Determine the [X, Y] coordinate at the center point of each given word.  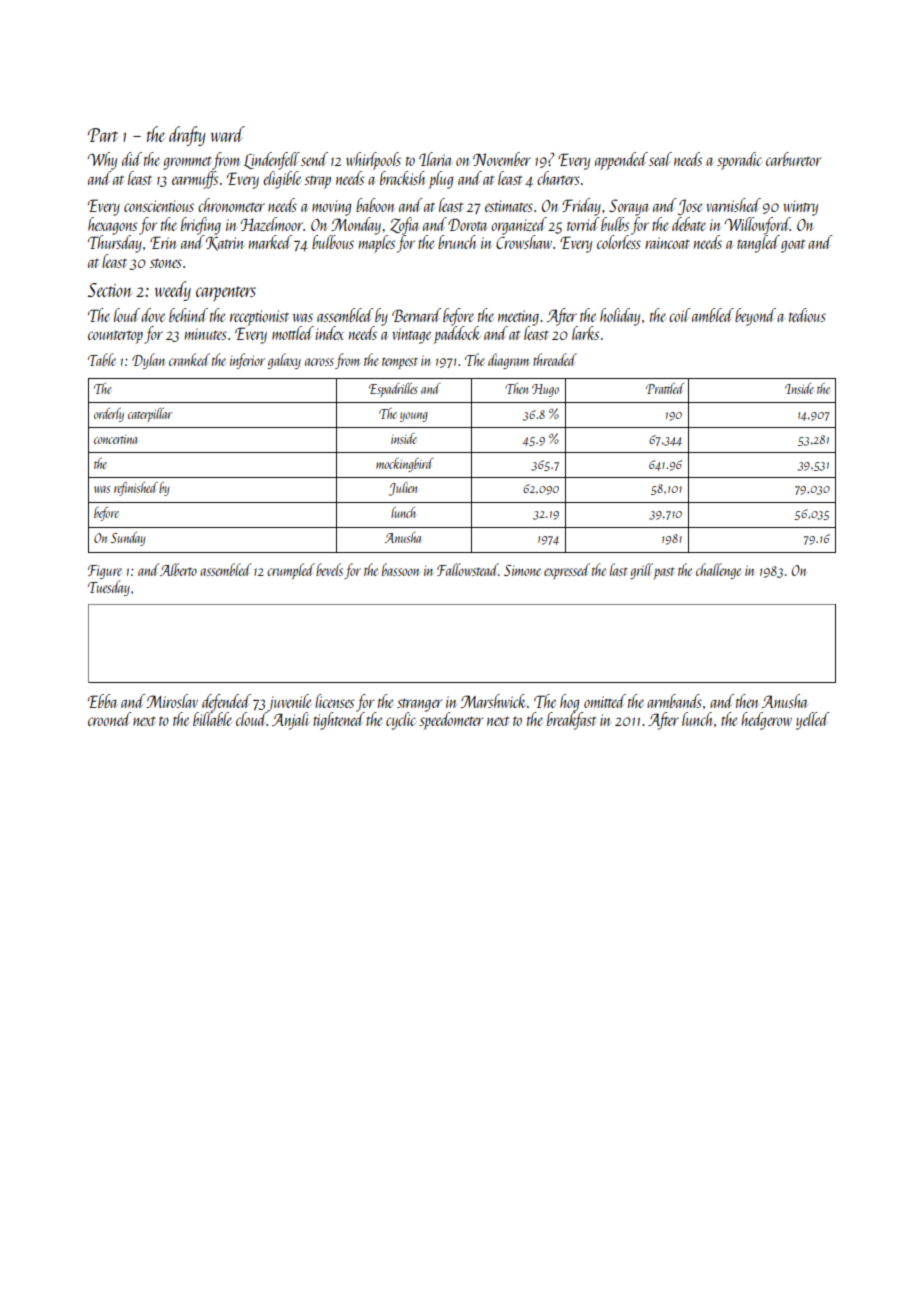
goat [793, 246]
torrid [583, 224]
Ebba [102, 701]
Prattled [665, 388]
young [414, 417]
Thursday [115, 244]
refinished [136, 489]
